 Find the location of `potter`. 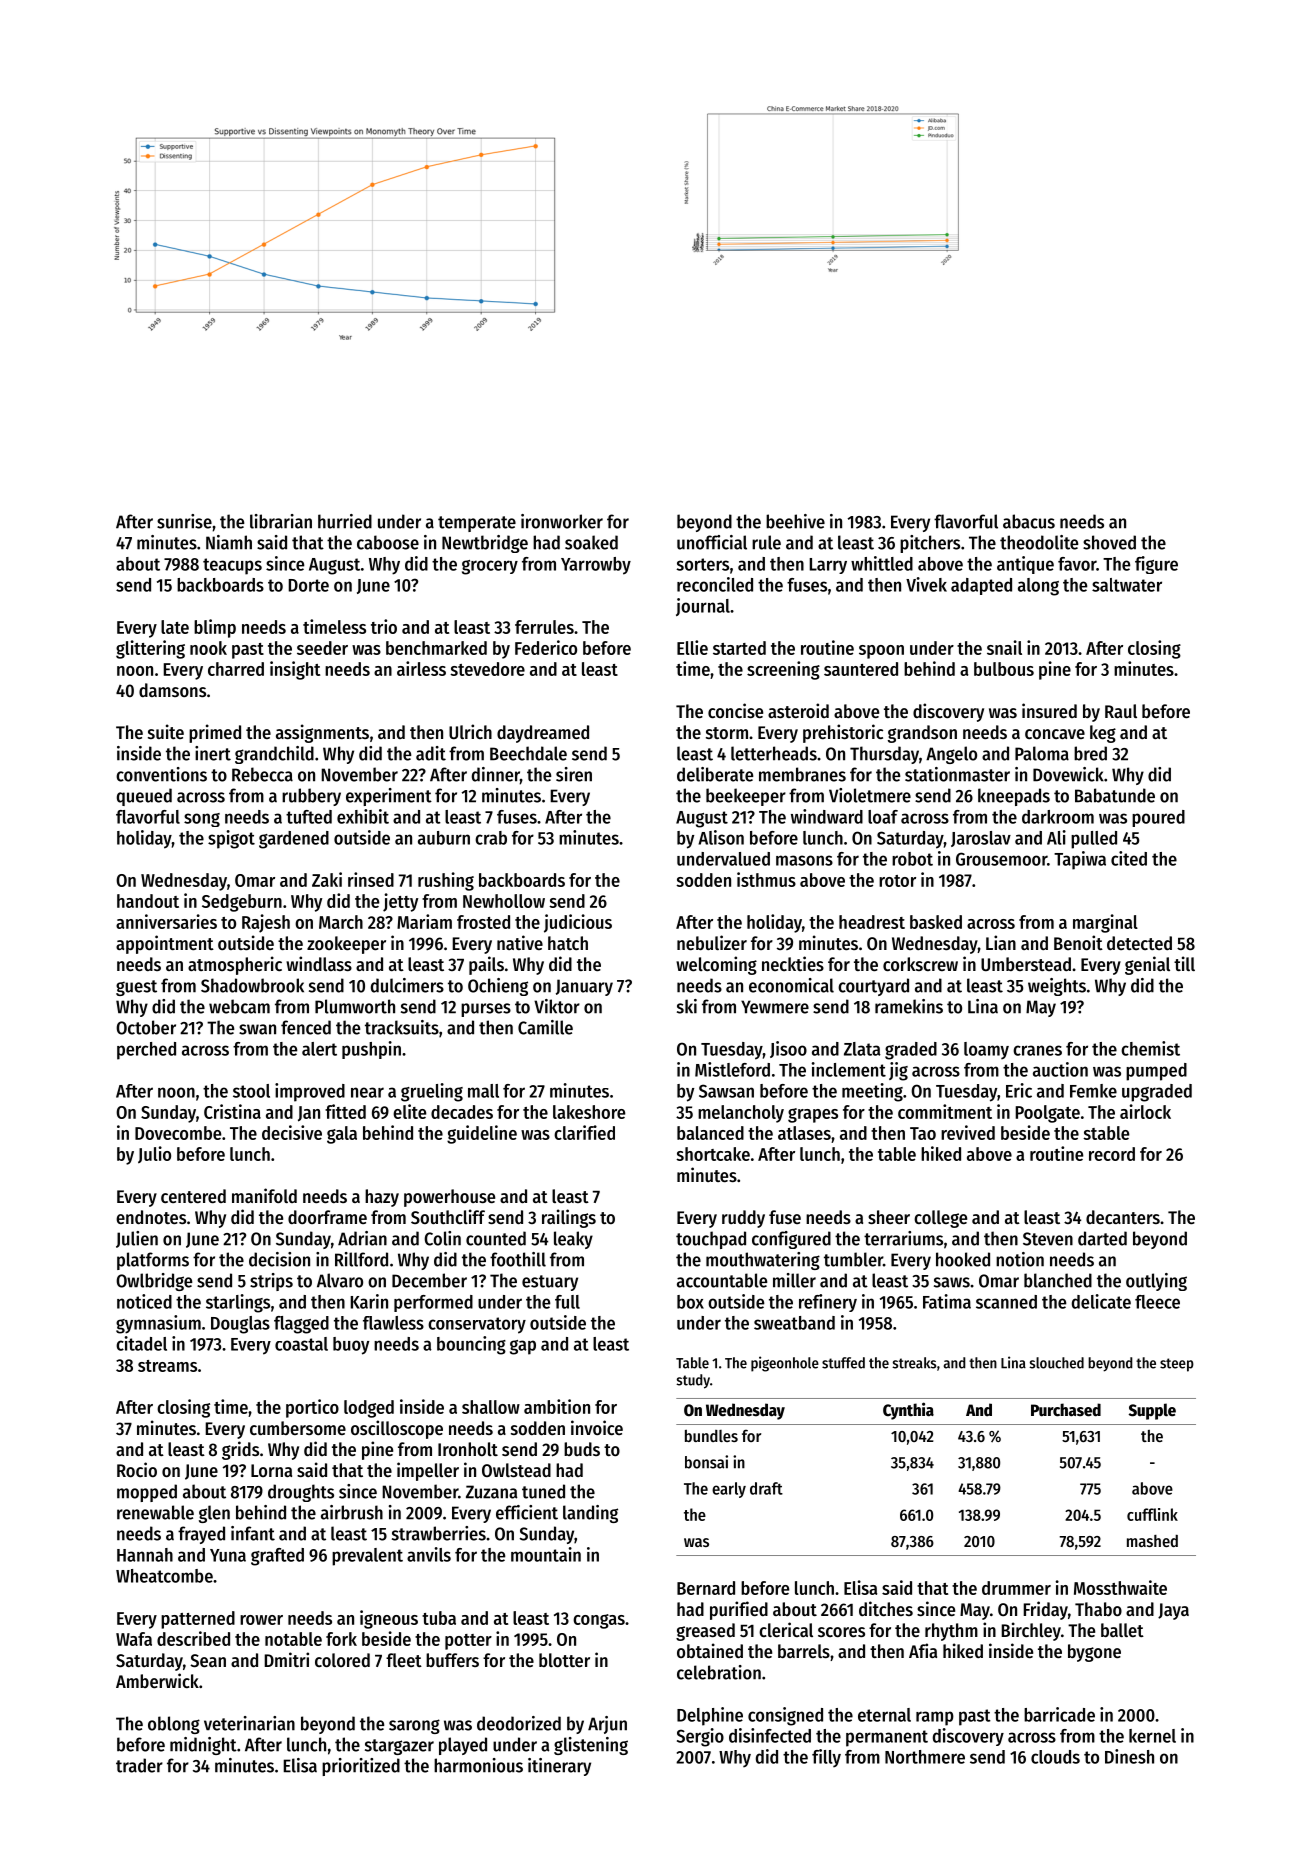

potter is located at coordinates (468, 1642).
